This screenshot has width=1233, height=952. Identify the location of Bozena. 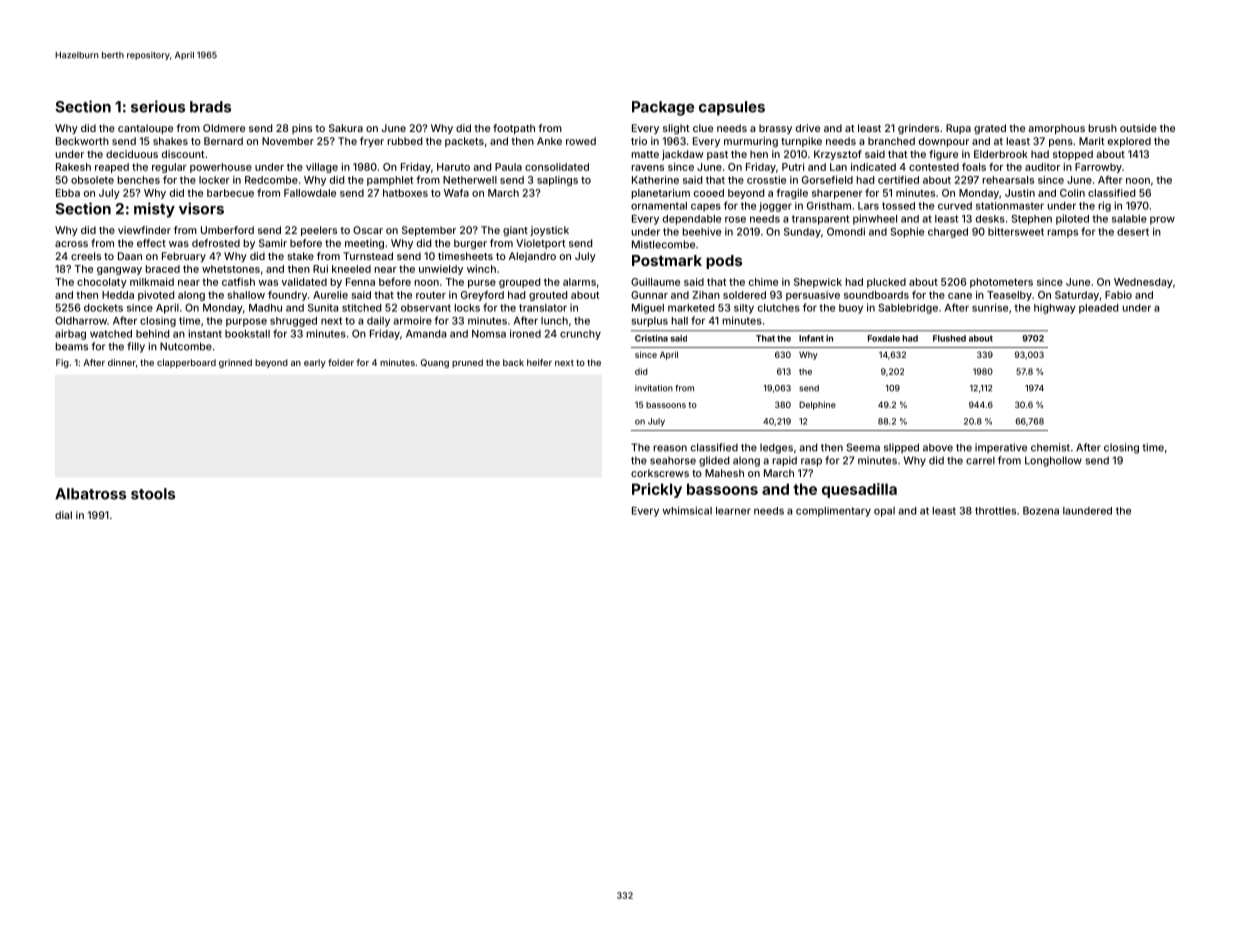
(1041, 511).
